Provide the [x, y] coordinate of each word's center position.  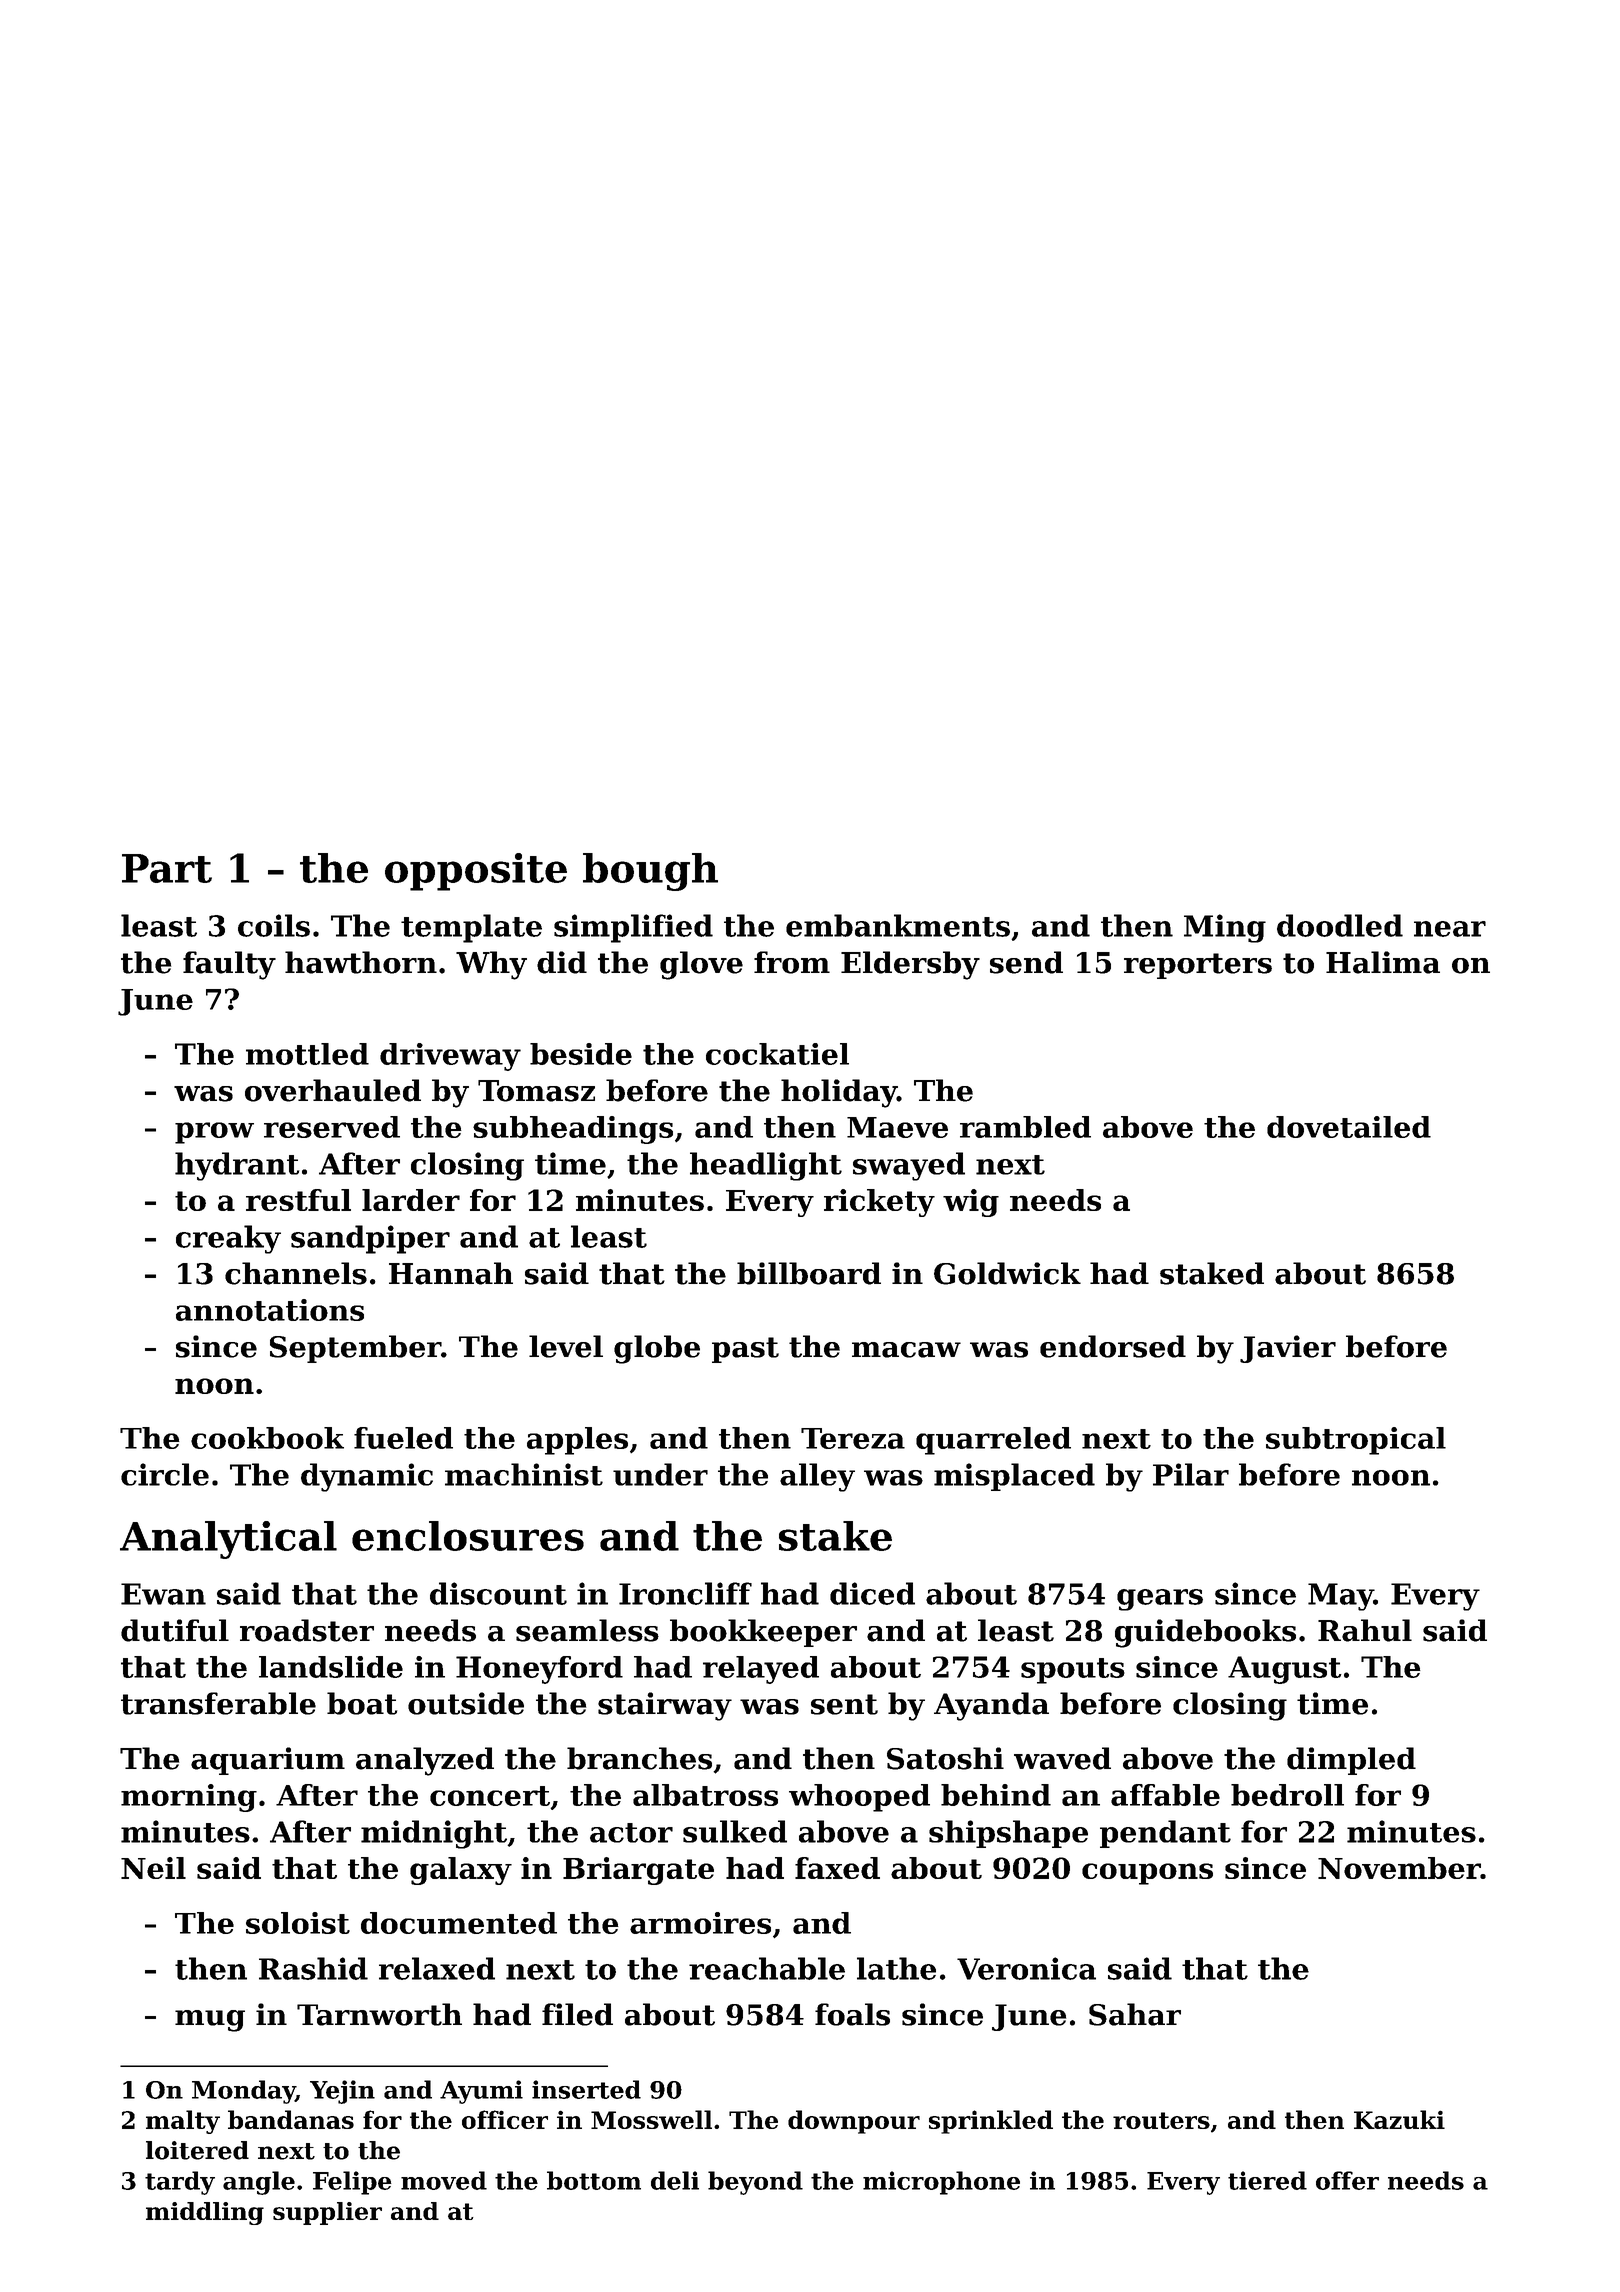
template [471, 928]
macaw [906, 1350]
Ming [1225, 928]
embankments [898, 925]
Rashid [313, 1968]
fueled [403, 1438]
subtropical [1356, 1441]
